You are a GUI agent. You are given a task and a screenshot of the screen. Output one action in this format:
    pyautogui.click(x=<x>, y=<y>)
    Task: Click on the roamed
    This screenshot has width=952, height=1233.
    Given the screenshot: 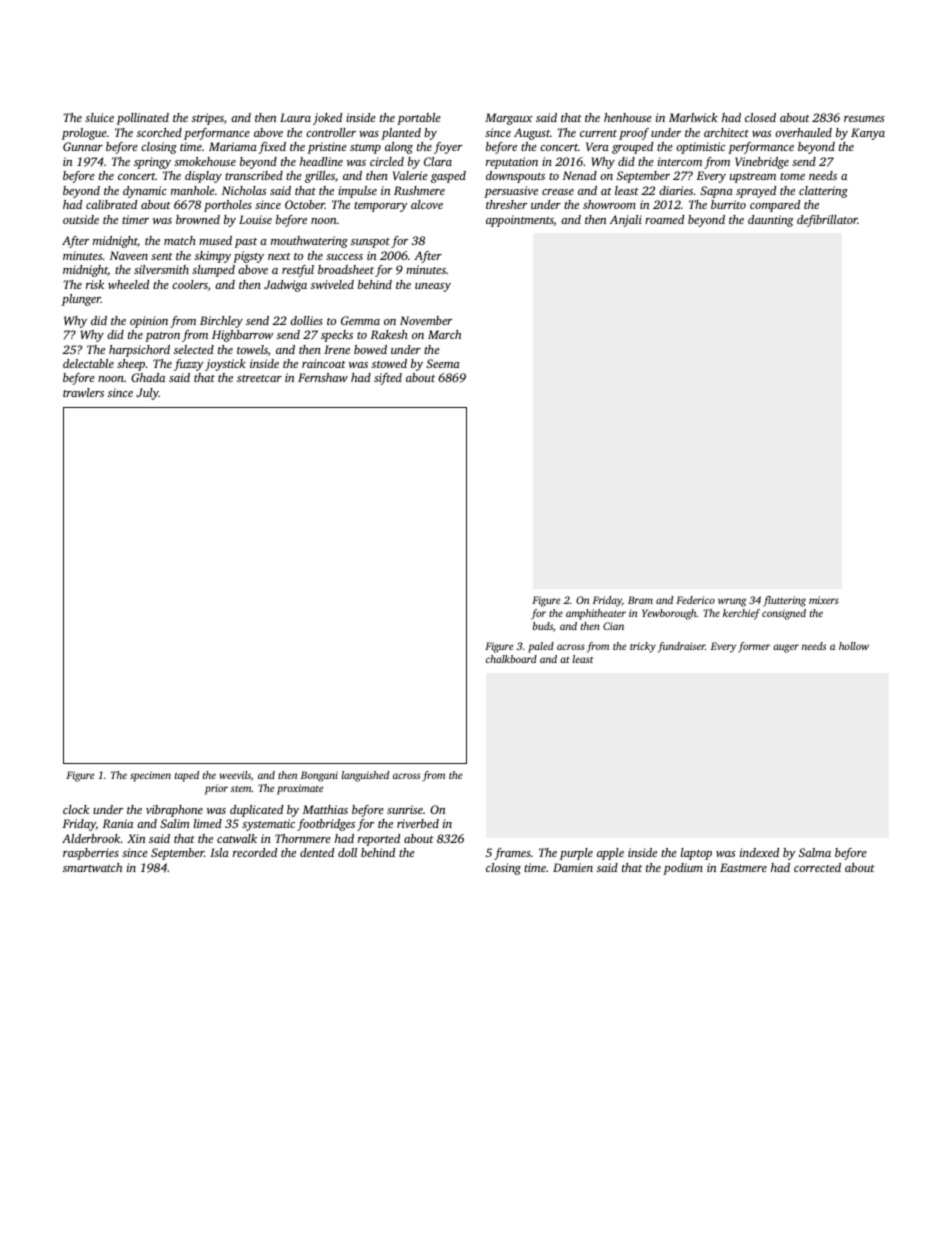 What is the action you would take?
    pyautogui.click(x=664, y=219)
